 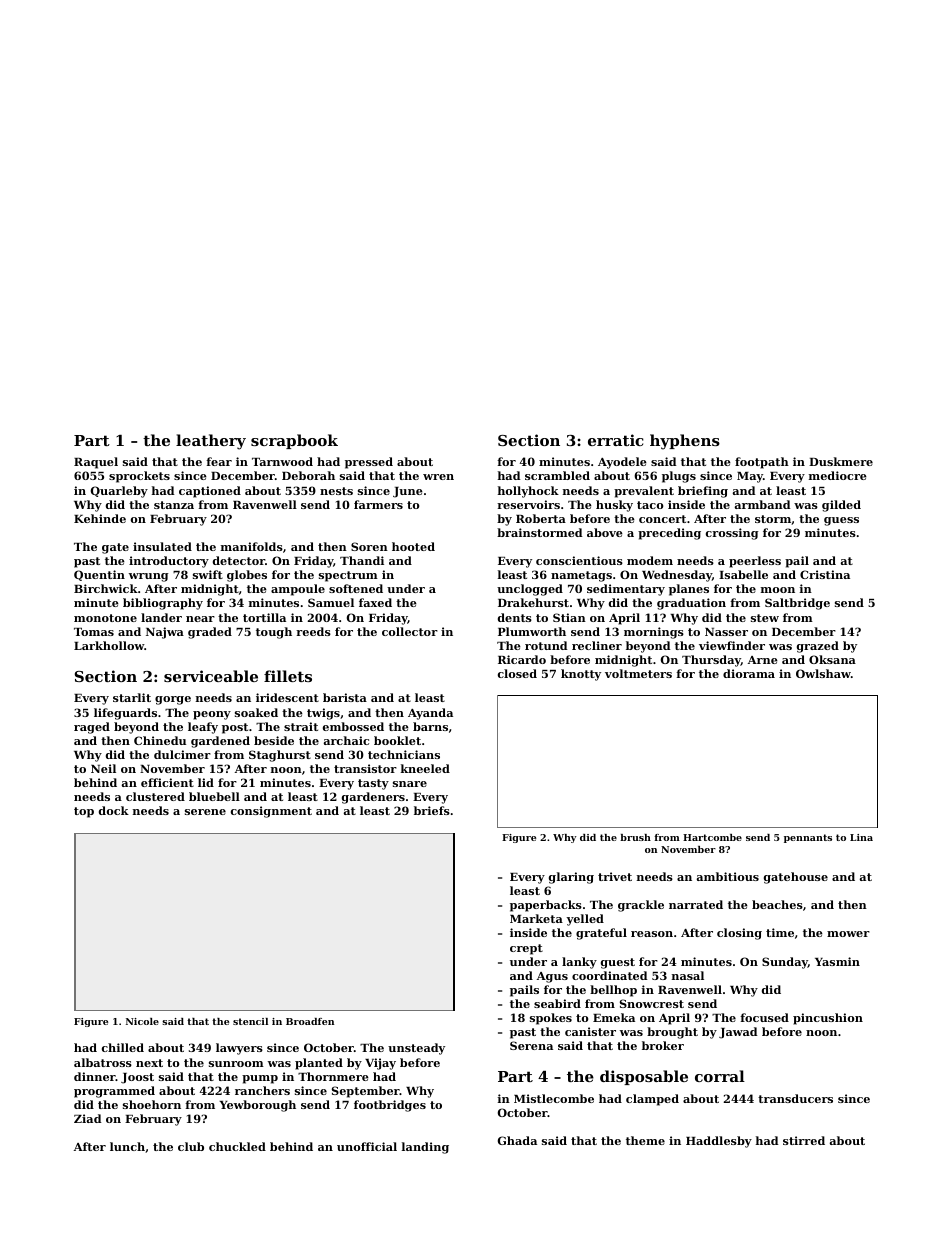 What do you see at coordinates (841, 461) in the screenshot?
I see `Duskmere` at bounding box center [841, 461].
